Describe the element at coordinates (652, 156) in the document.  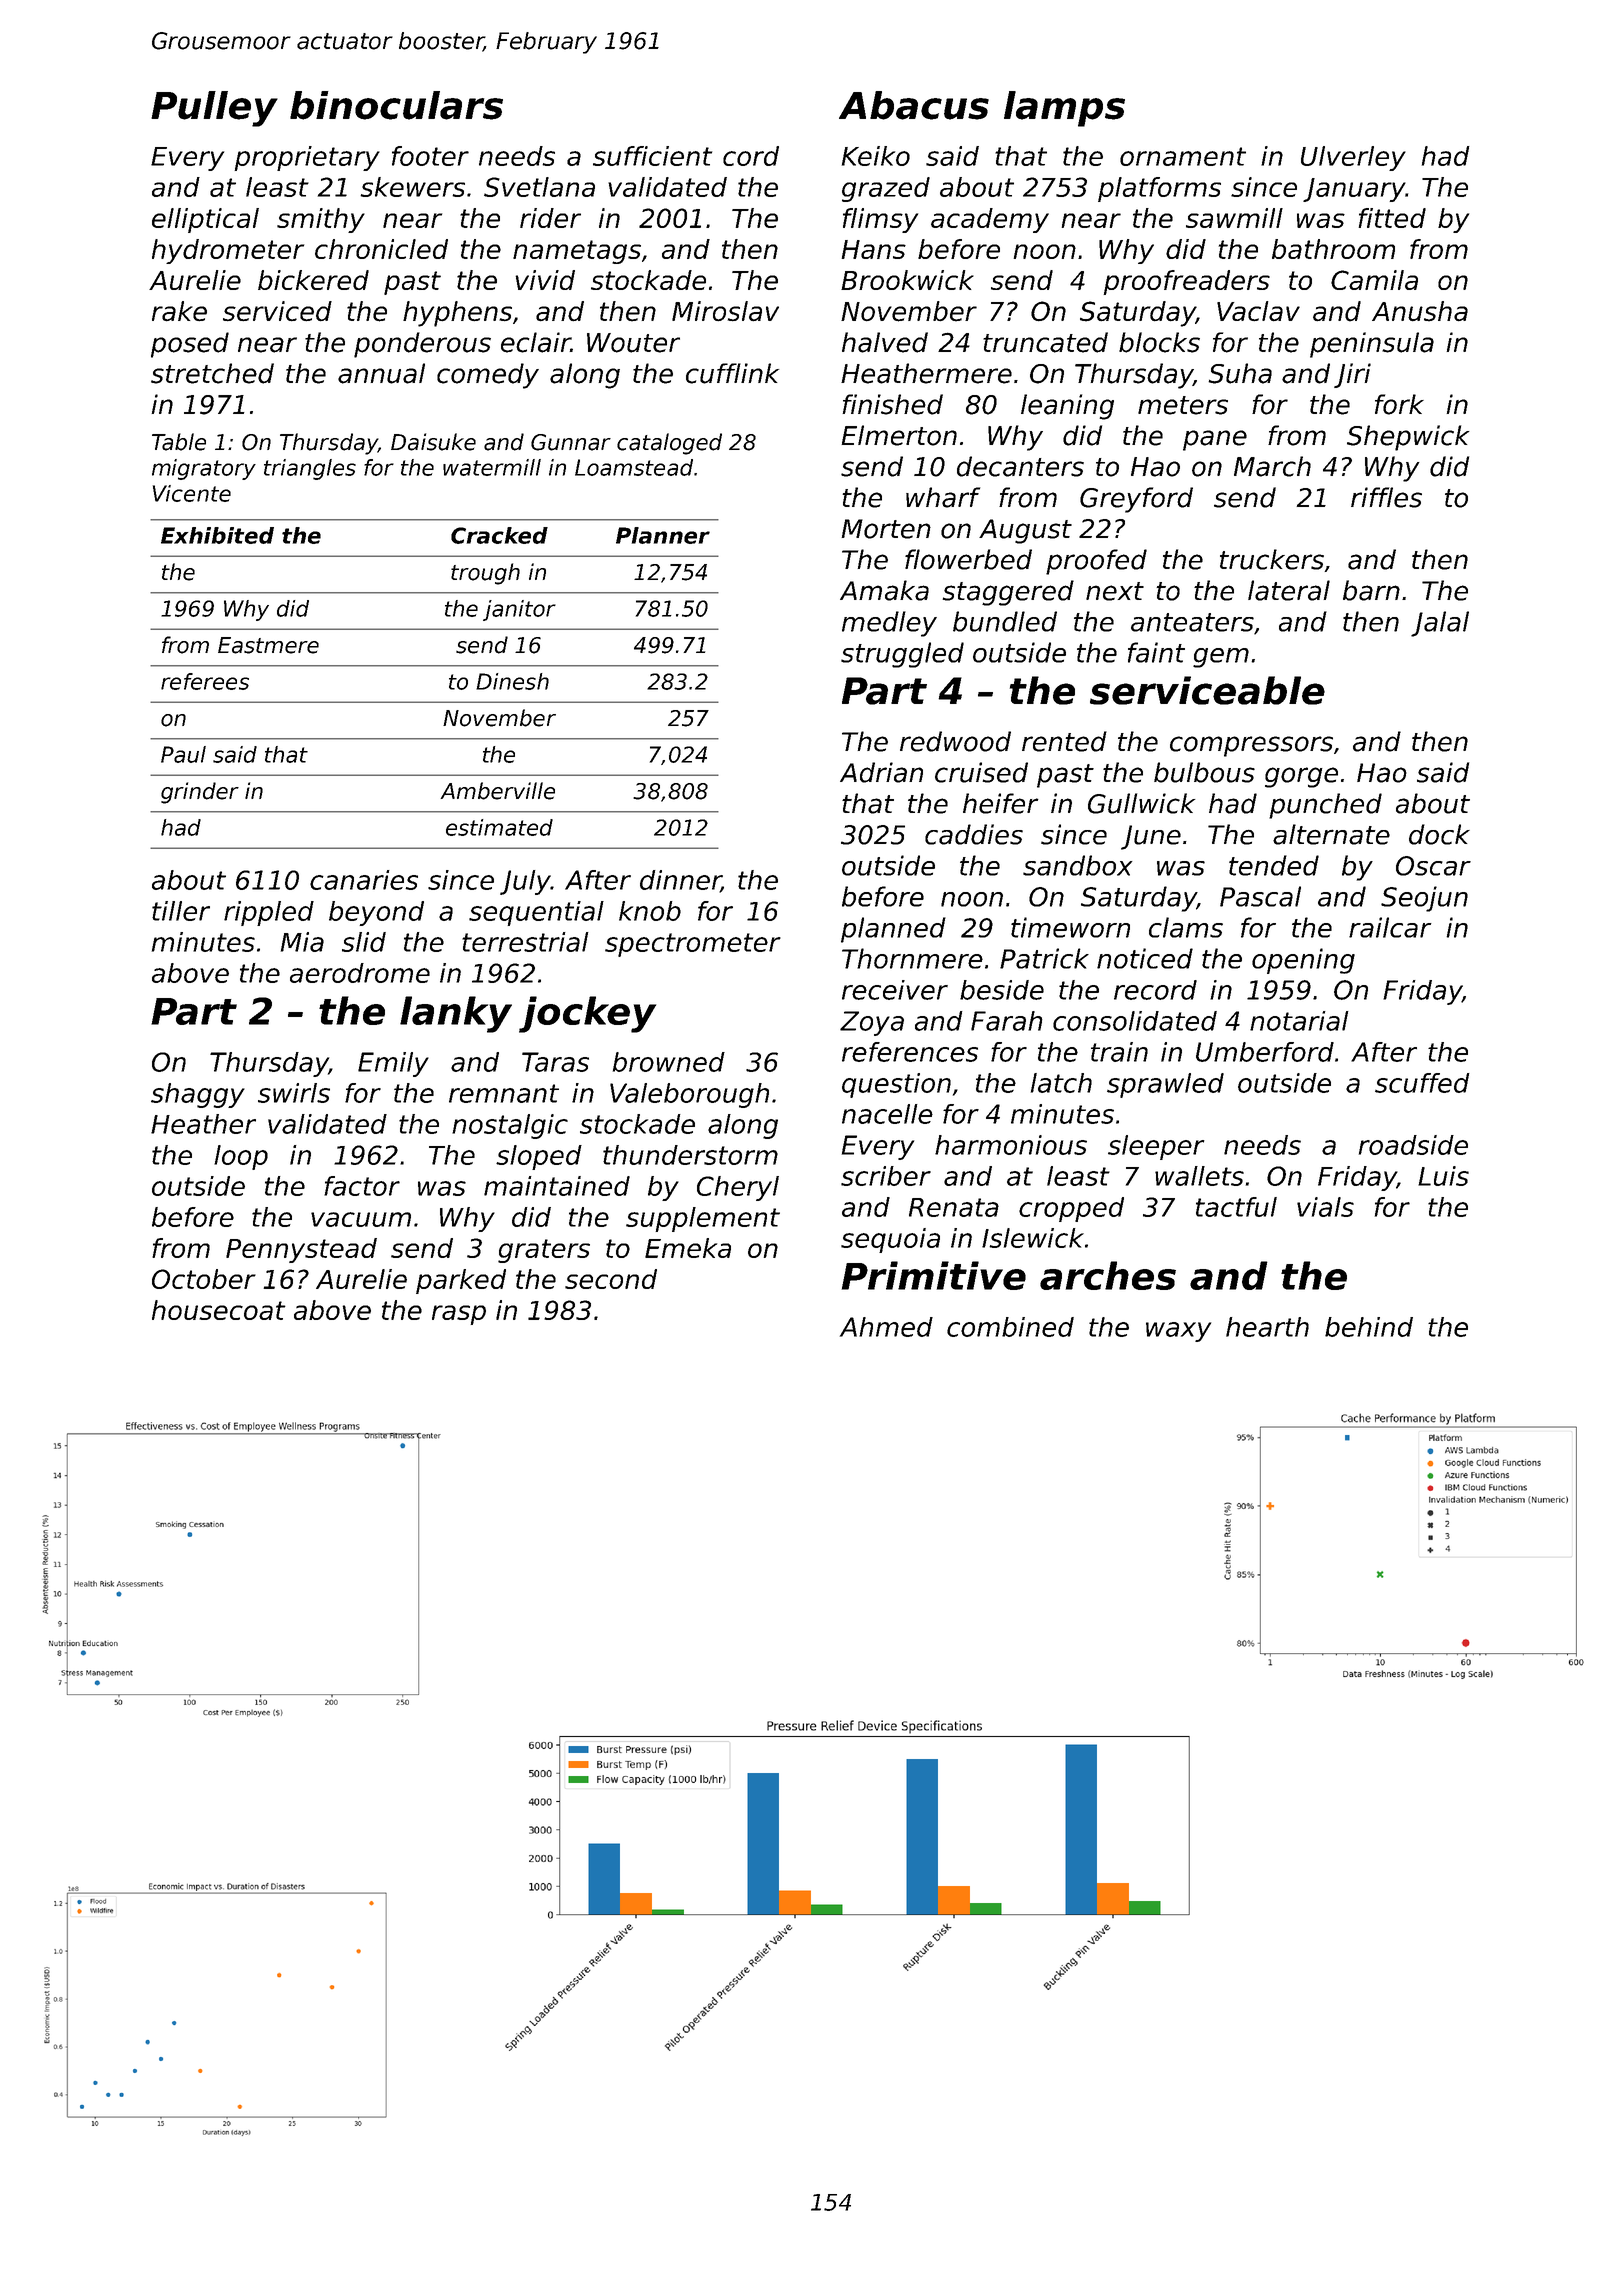
I see `sufficient` at that location.
